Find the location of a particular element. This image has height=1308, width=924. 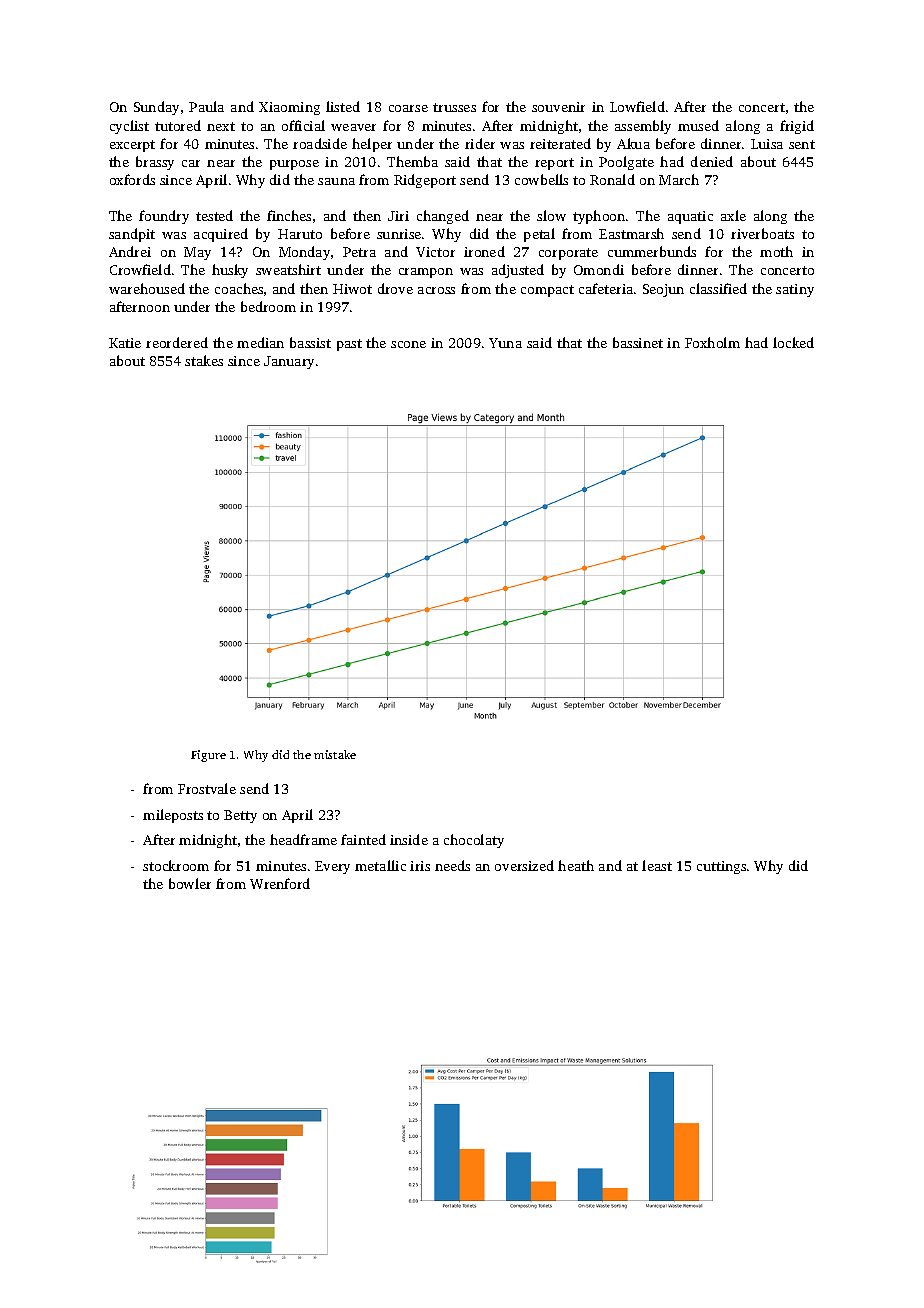

chocolaty is located at coordinates (474, 841).
